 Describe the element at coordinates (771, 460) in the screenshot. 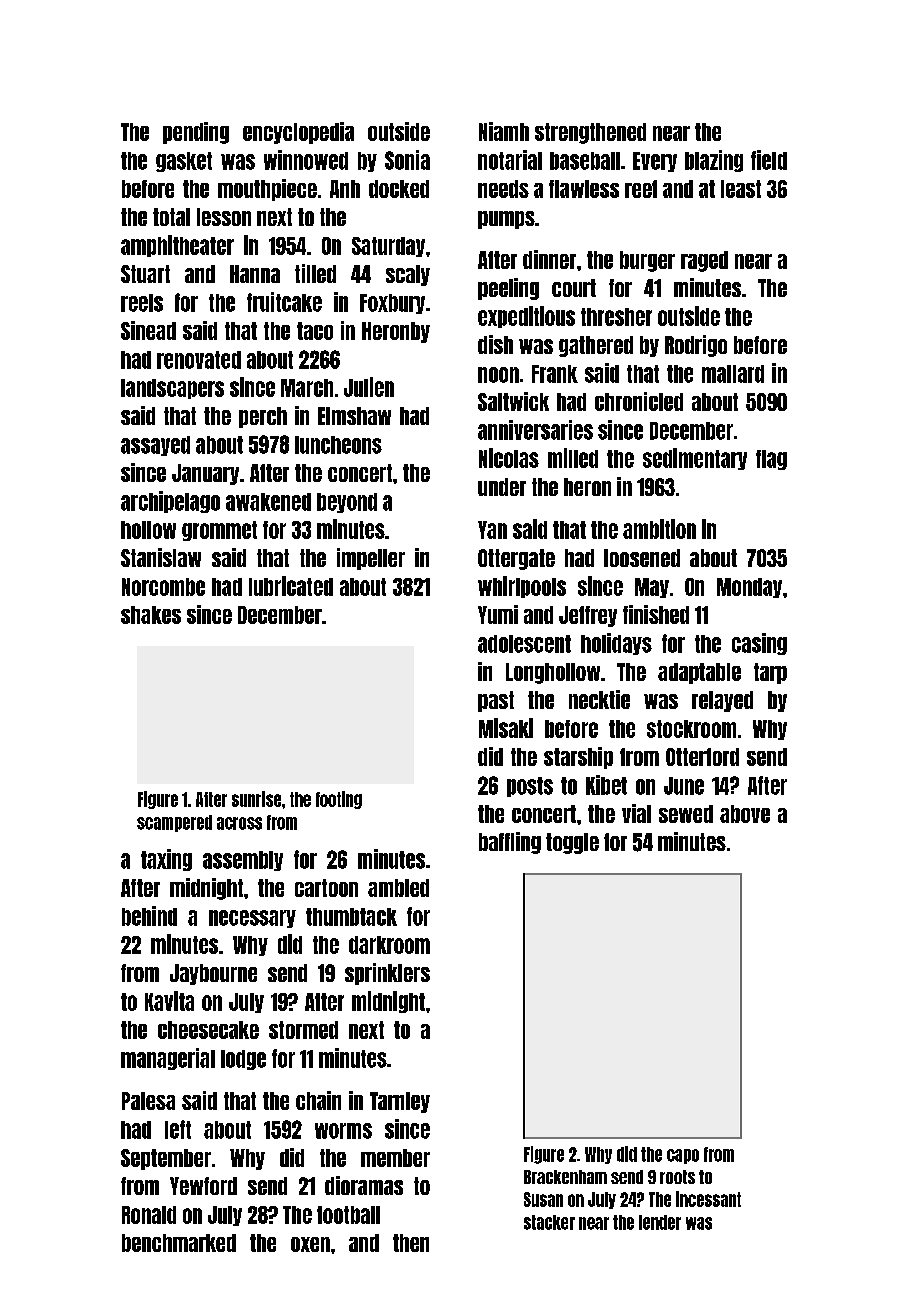

I see `flag` at that location.
